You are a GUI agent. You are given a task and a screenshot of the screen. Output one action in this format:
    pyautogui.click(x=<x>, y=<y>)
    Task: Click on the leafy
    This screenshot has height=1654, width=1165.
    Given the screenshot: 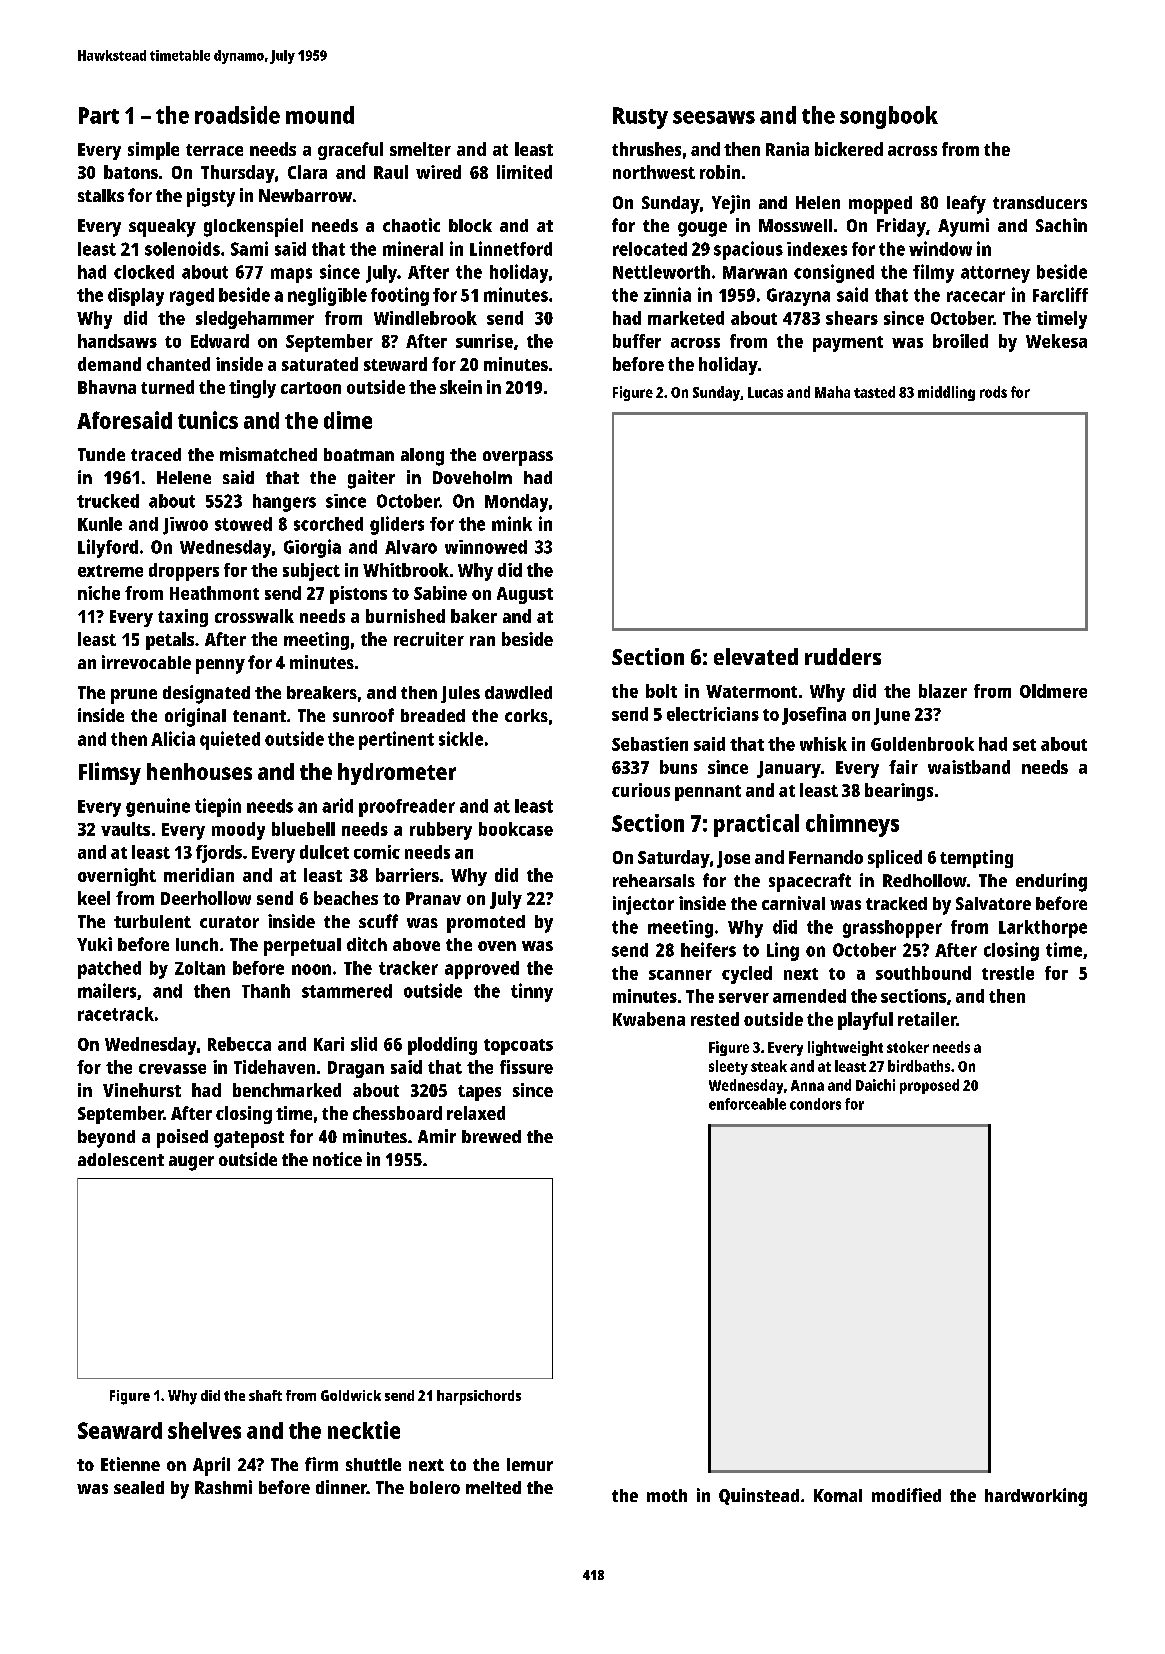 What is the action you would take?
    pyautogui.click(x=966, y=204)
